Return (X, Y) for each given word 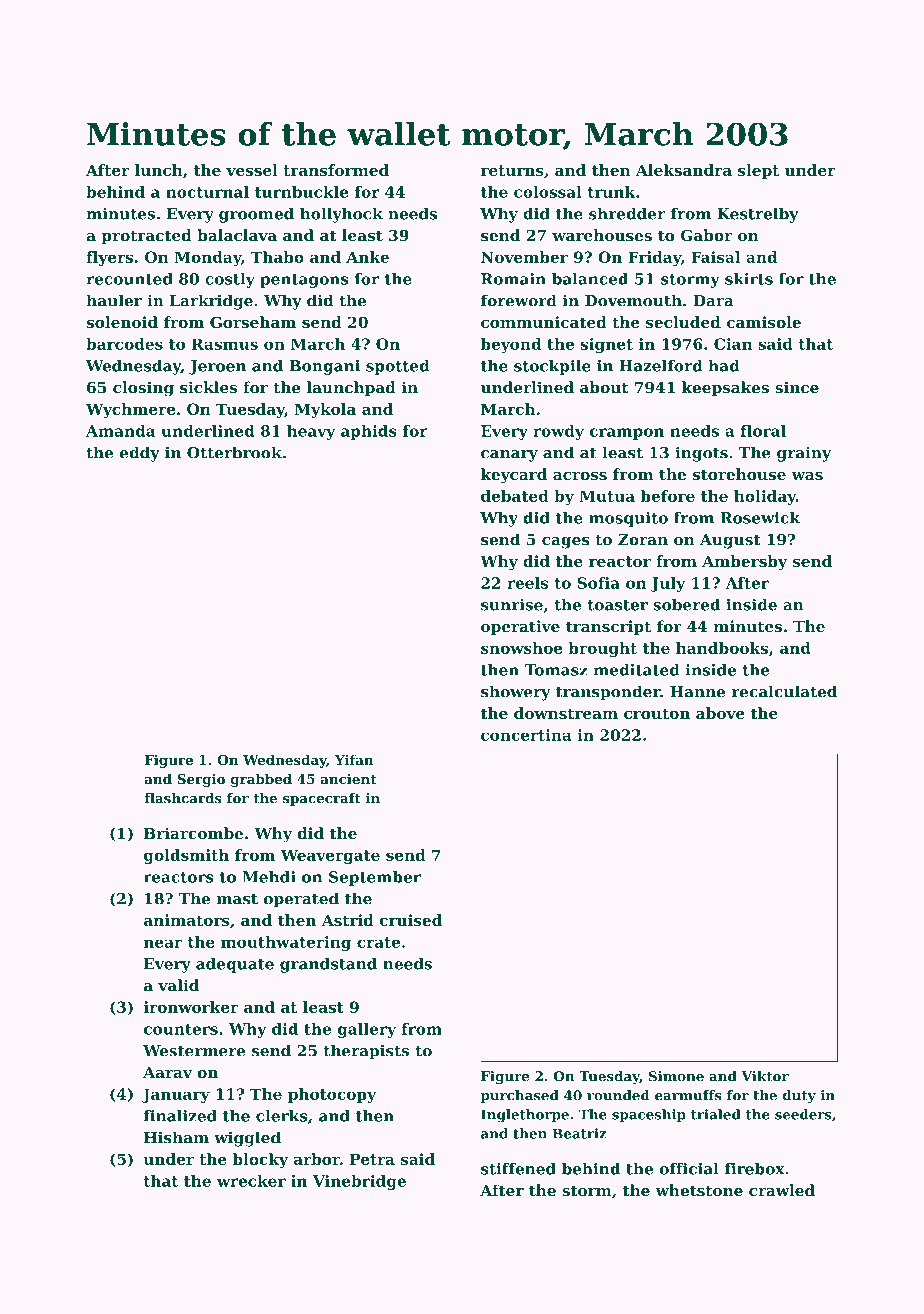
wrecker (251, 1181)
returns (512, 170)
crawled (782, 1190)
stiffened (518, 1169)
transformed (336, 170)
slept (758, 171)
